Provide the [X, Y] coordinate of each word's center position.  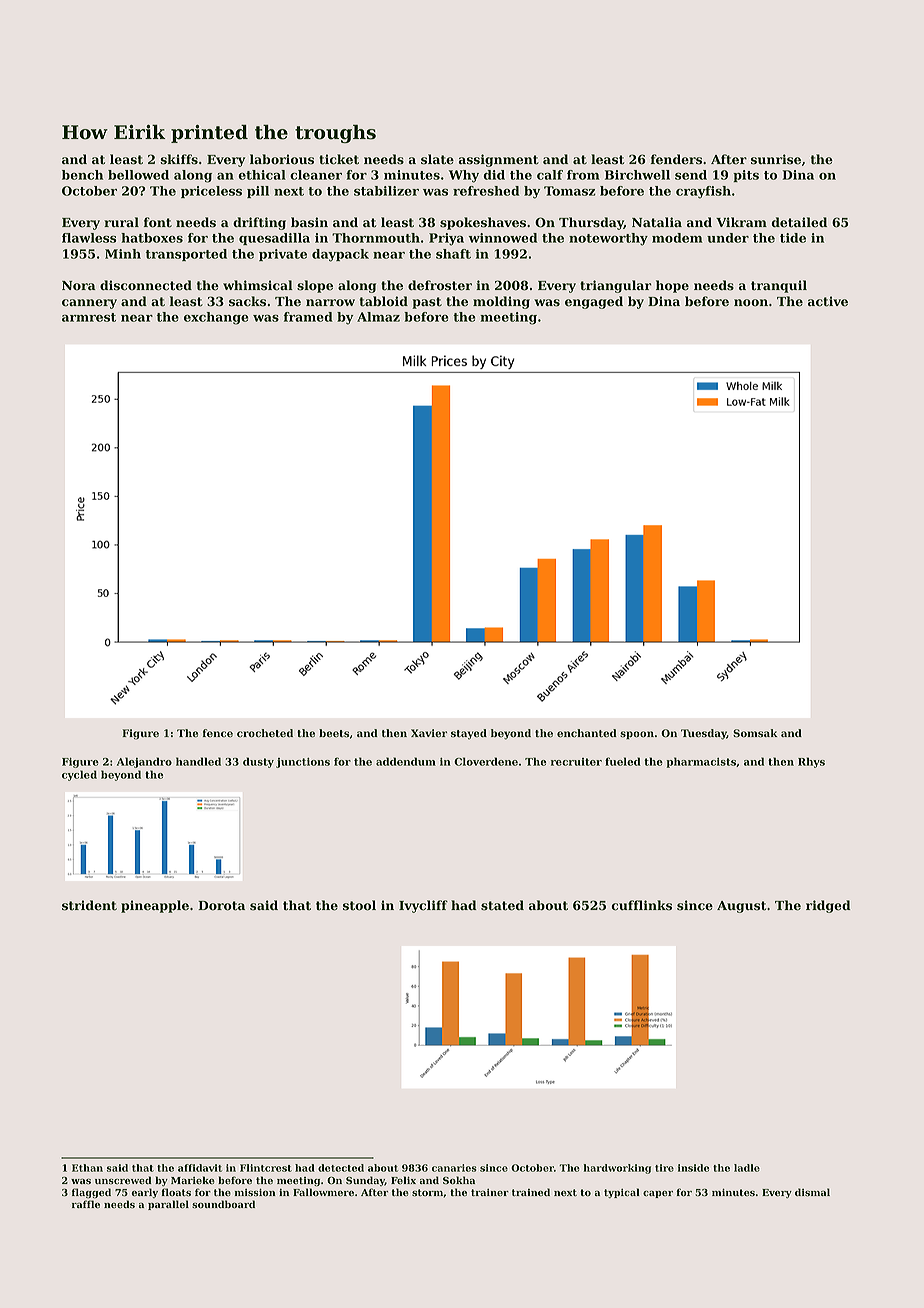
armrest [89, 317]
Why [464, 176]
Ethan [87, 1168]
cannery [89, 304]
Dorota [221, 906]
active [828, 301]
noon [751, 303]
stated [502, 905]
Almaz [378, 317]
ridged [828, 906]
